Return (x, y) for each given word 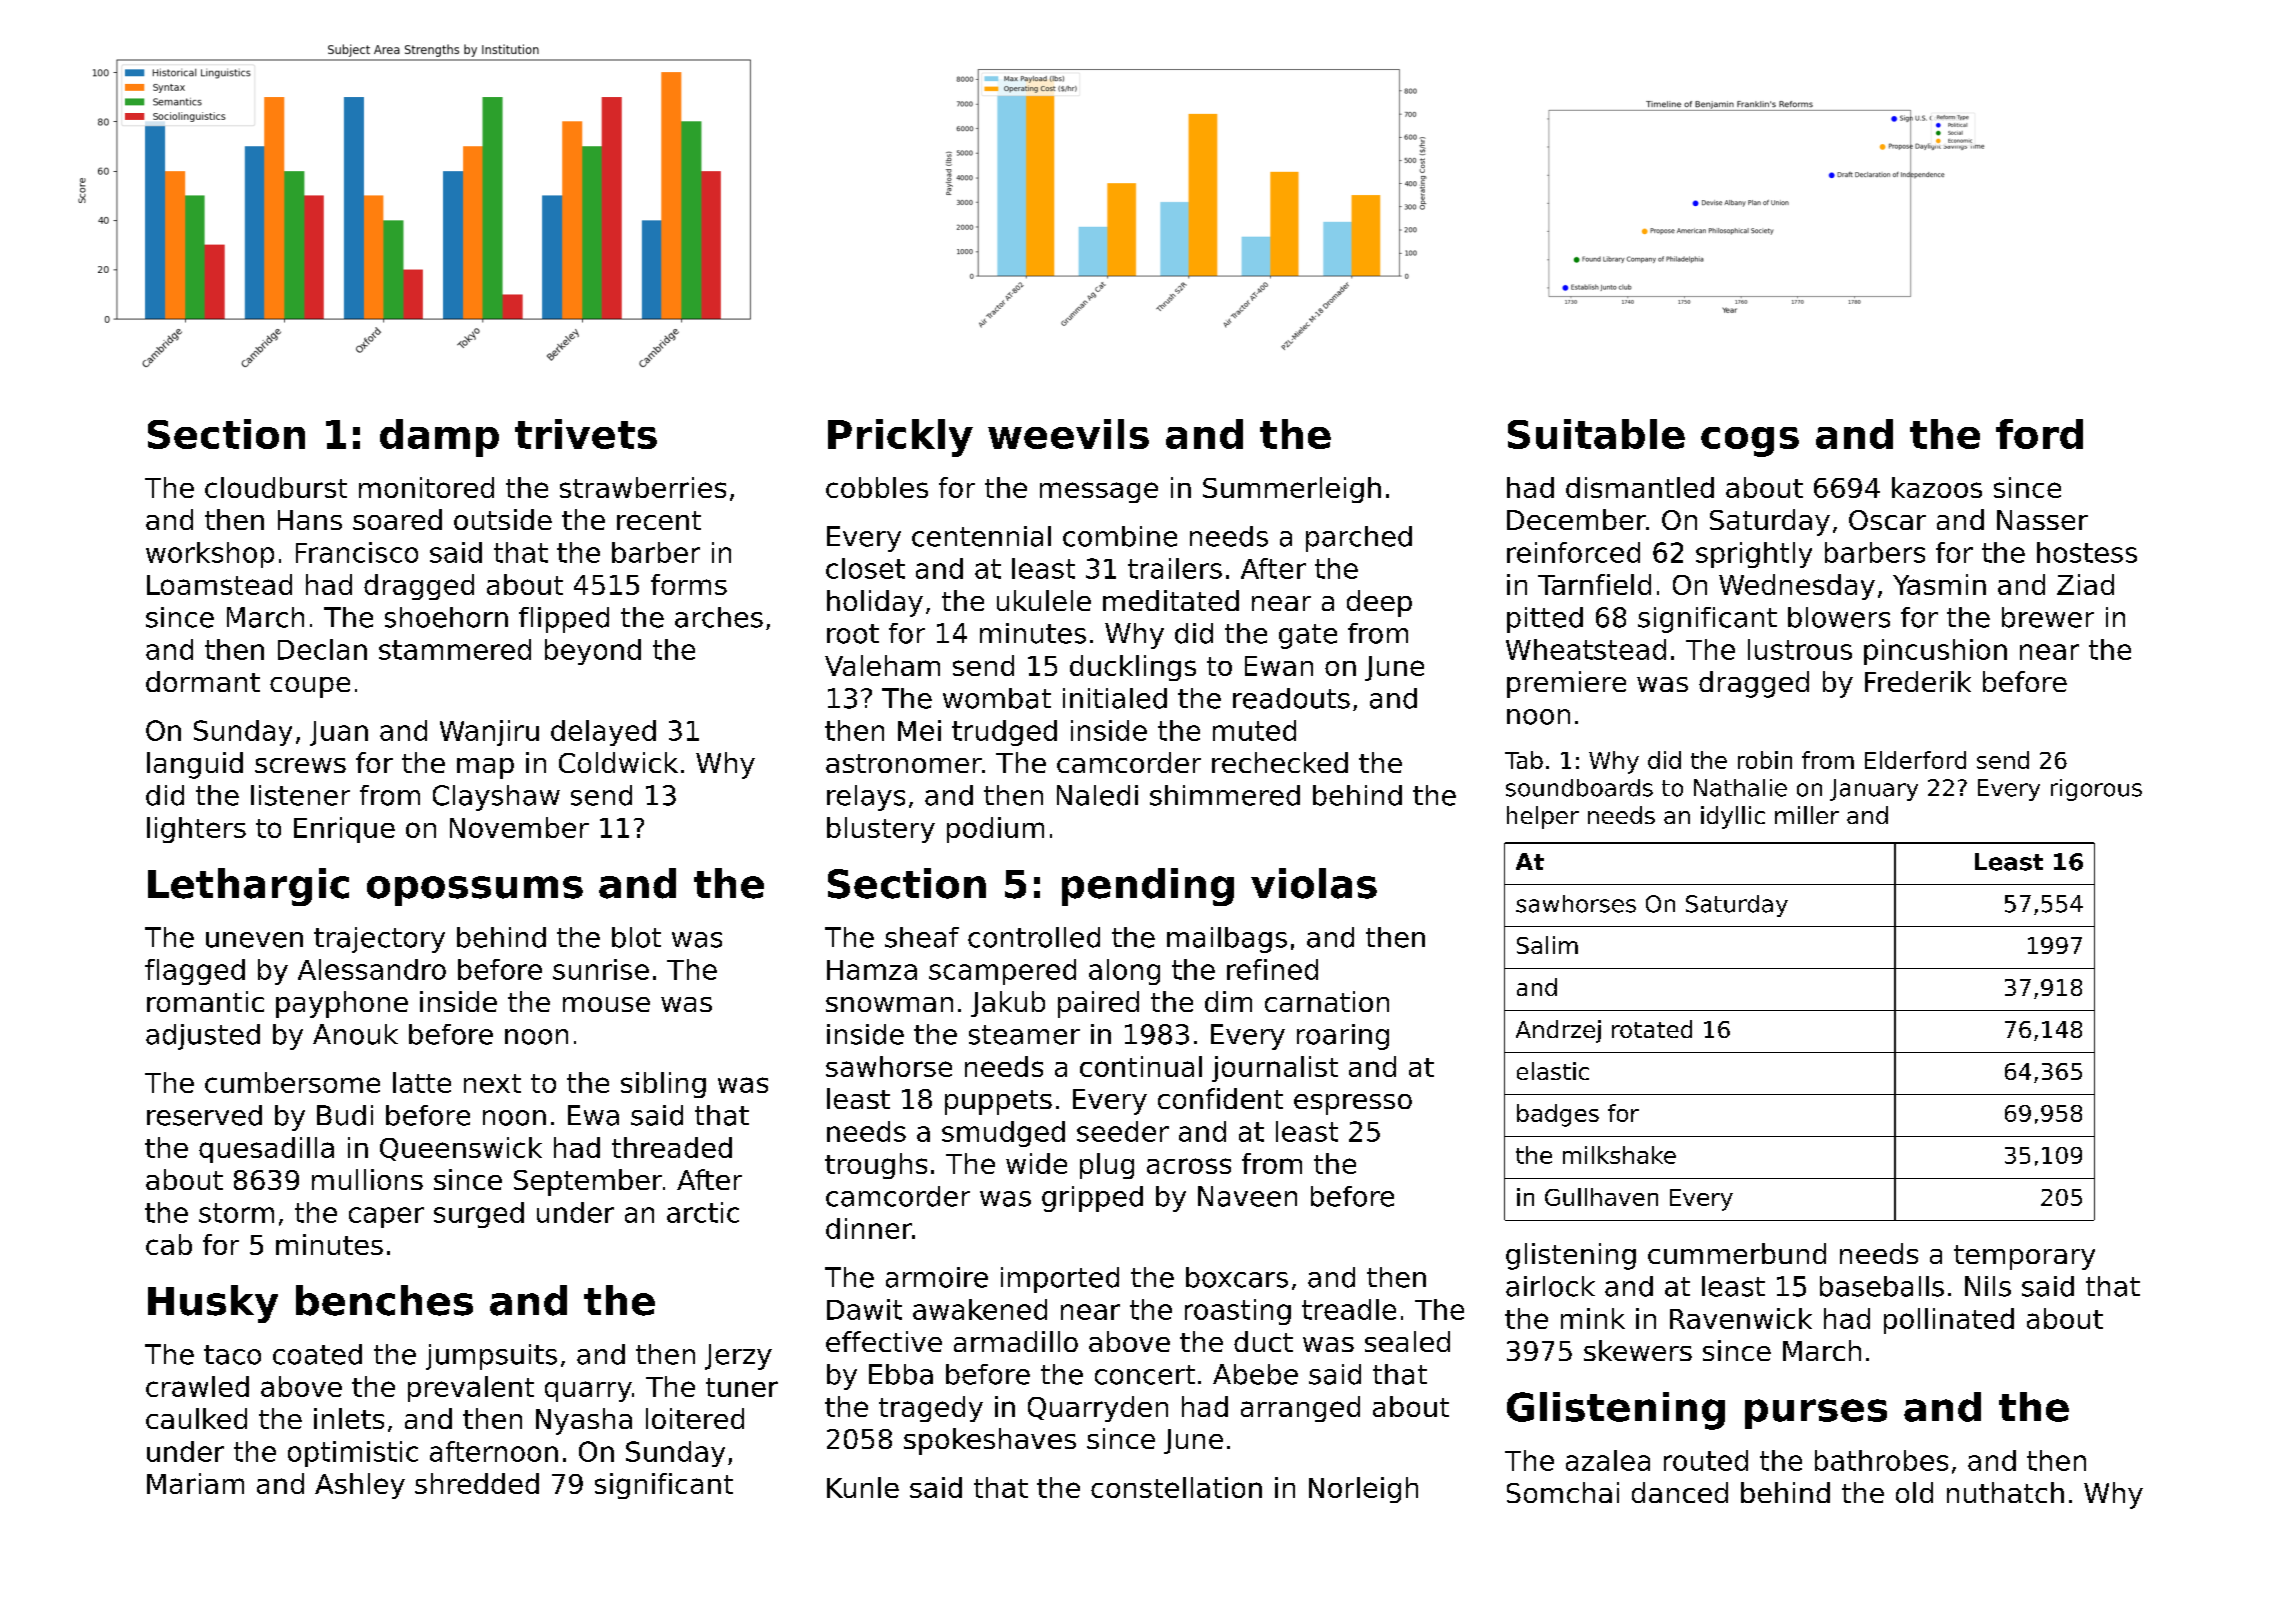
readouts (1291, 698)
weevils (1068, 434)
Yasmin (1939, 584)
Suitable (1596, 434)
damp (439, 438)
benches (384, 1300)
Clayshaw (496, 798)
